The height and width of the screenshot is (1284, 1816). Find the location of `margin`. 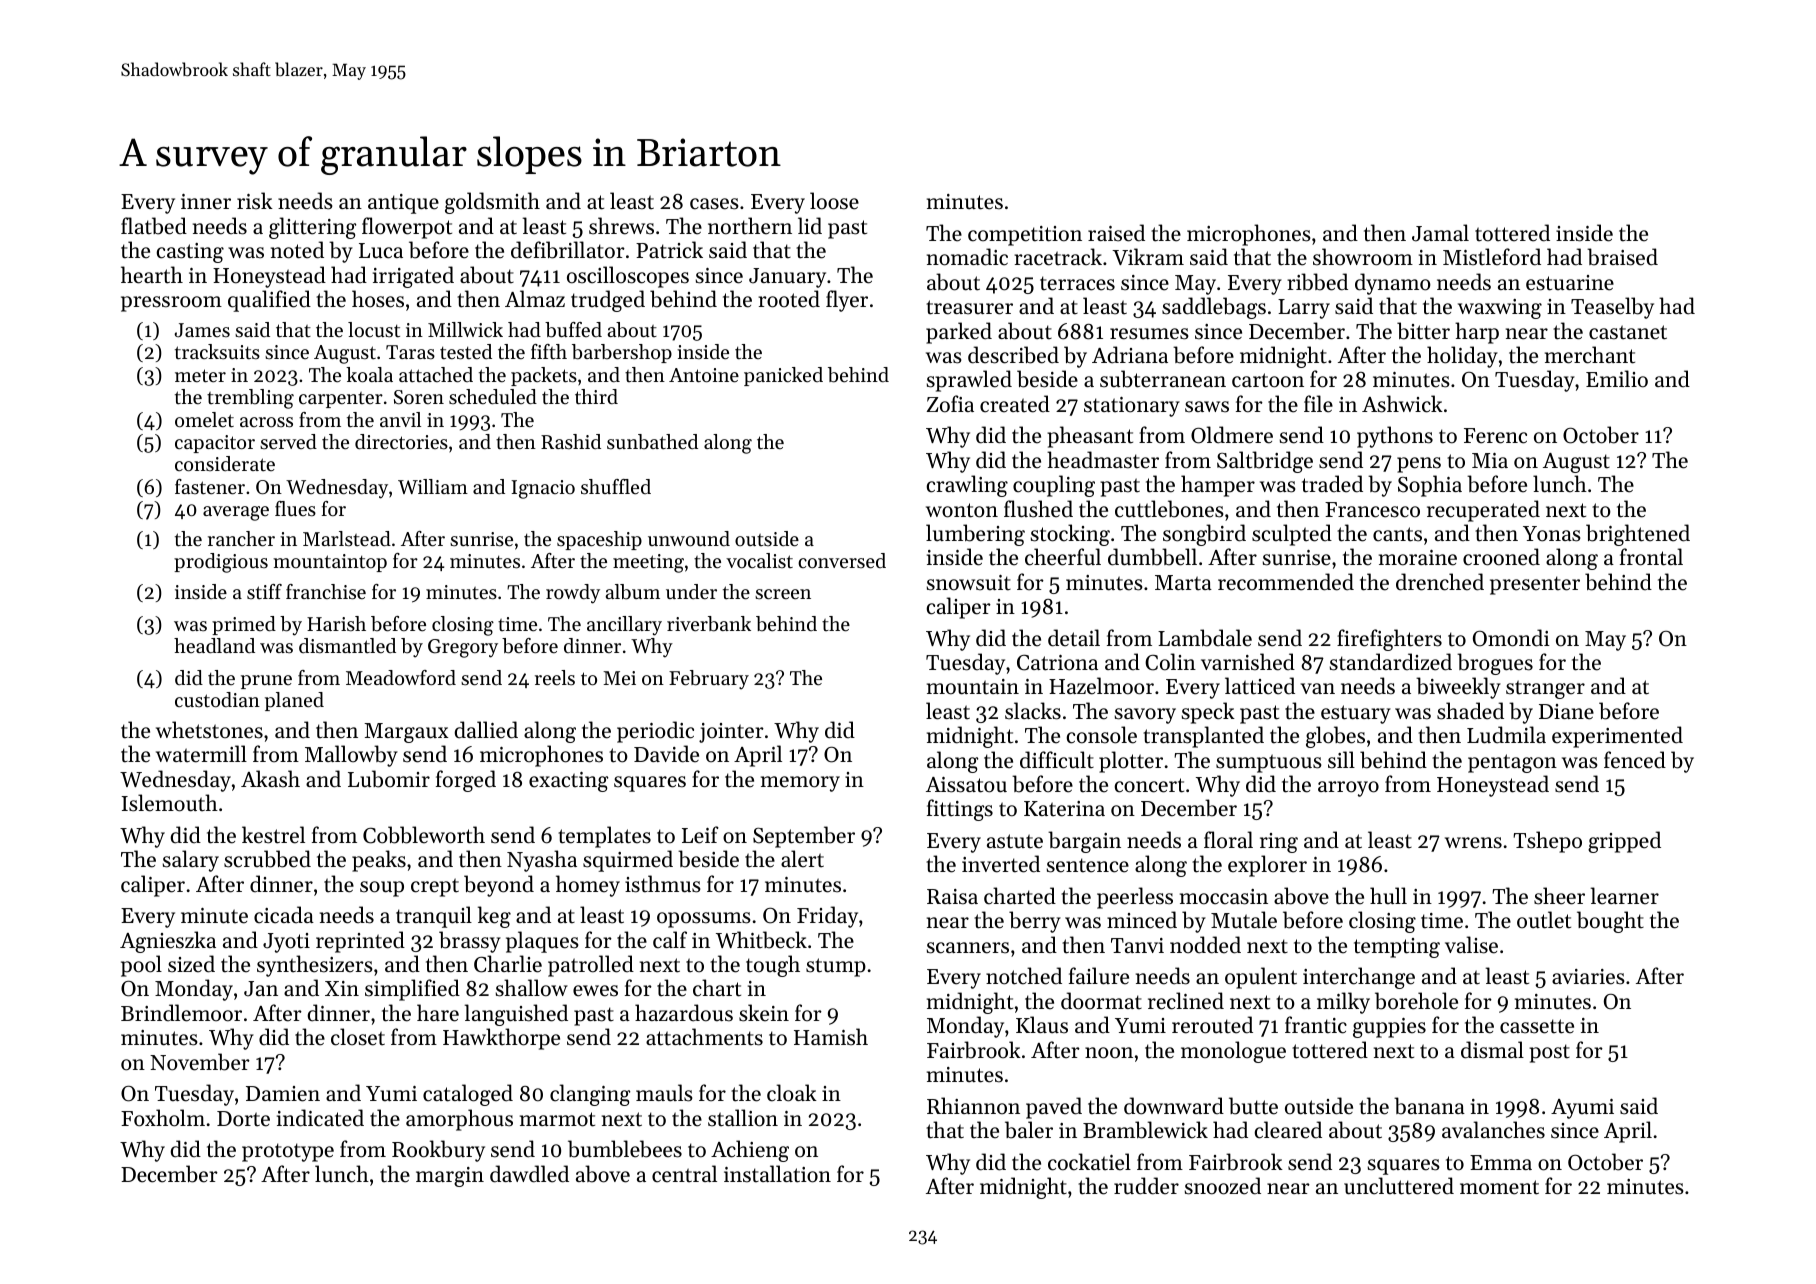

margin is located at coordinates (450, 1177).
